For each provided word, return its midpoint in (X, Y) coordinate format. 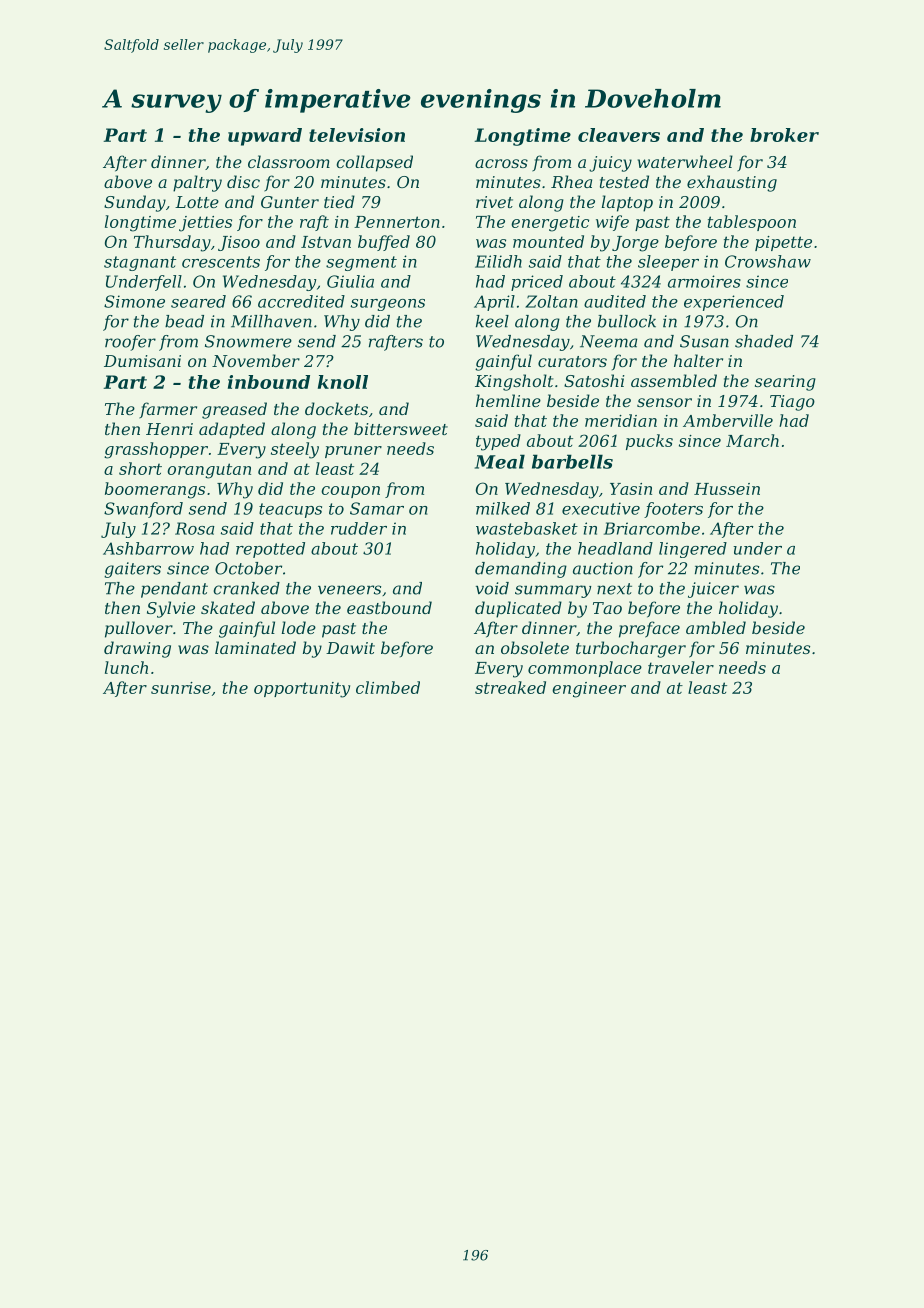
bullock (627, 321)
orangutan (209, 471)
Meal (500, 461)
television (357, 135)
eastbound (389, 607)
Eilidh (498, 261)
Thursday (172, 243)
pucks (649, 442)
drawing (137, 649)
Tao (607, 608)
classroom (289, 161)
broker (784, 135)
